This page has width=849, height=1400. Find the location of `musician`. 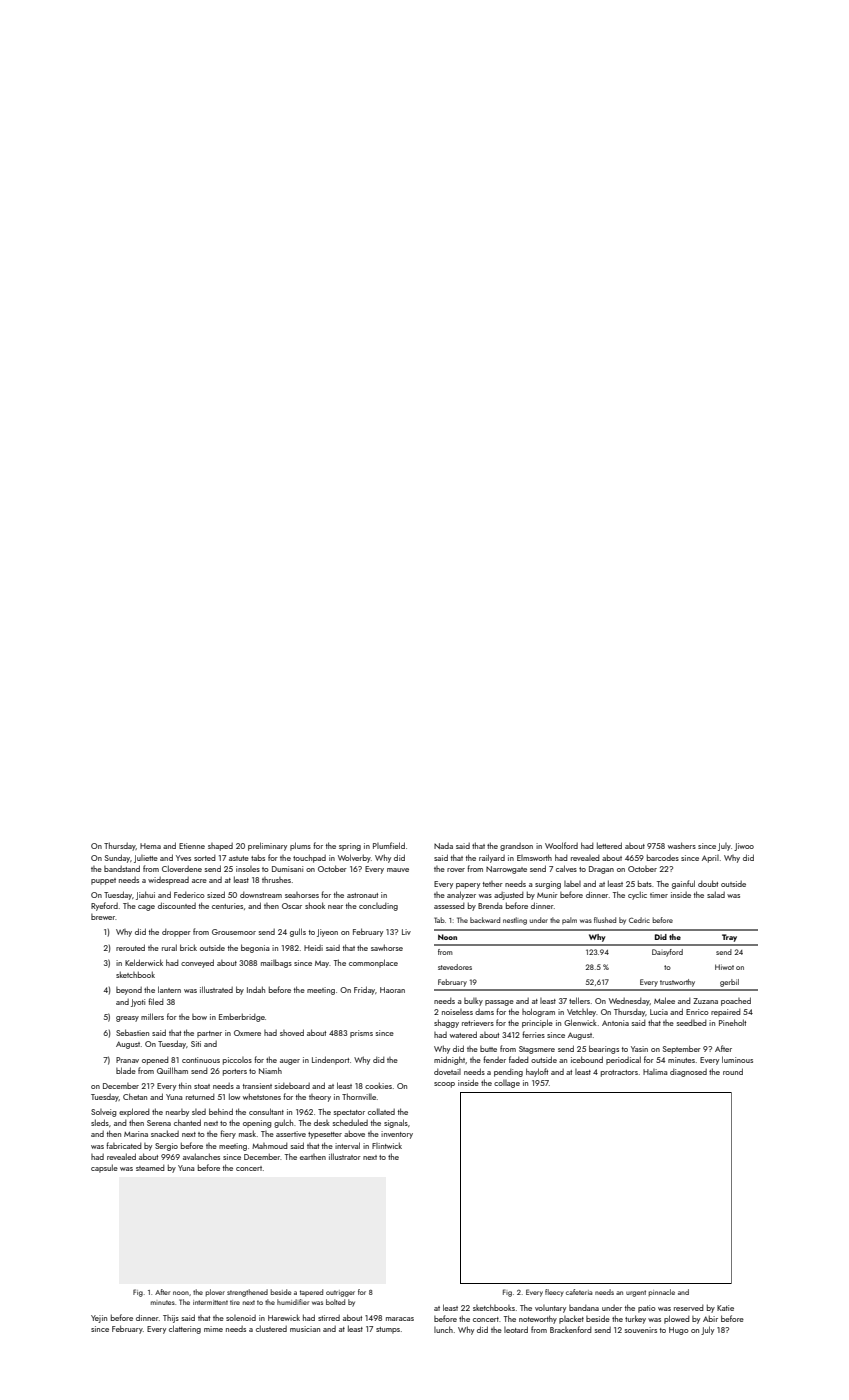

musician is located at coordinates (305, 1329).
